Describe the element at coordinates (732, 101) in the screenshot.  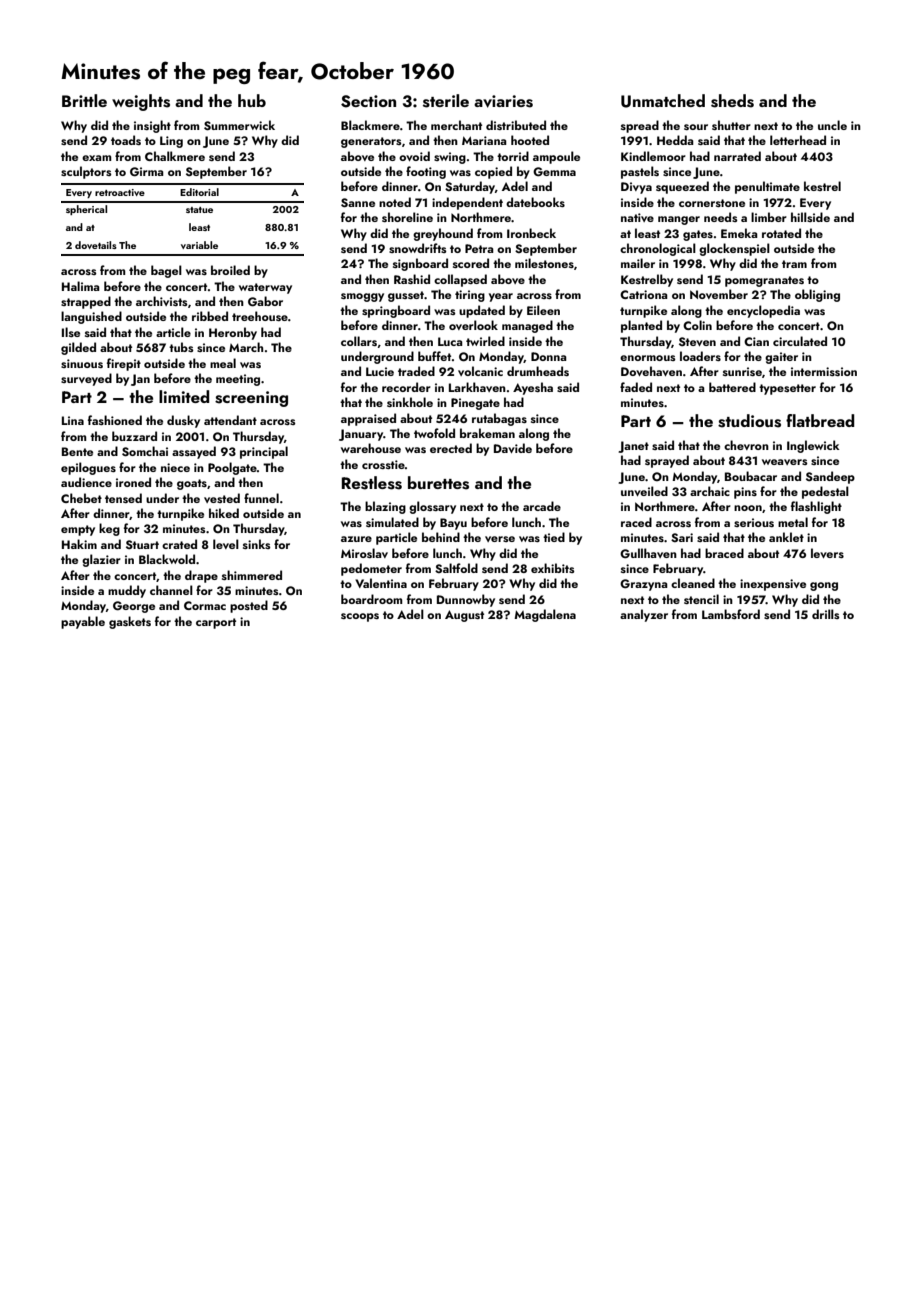
I see `sheds` at that location.
